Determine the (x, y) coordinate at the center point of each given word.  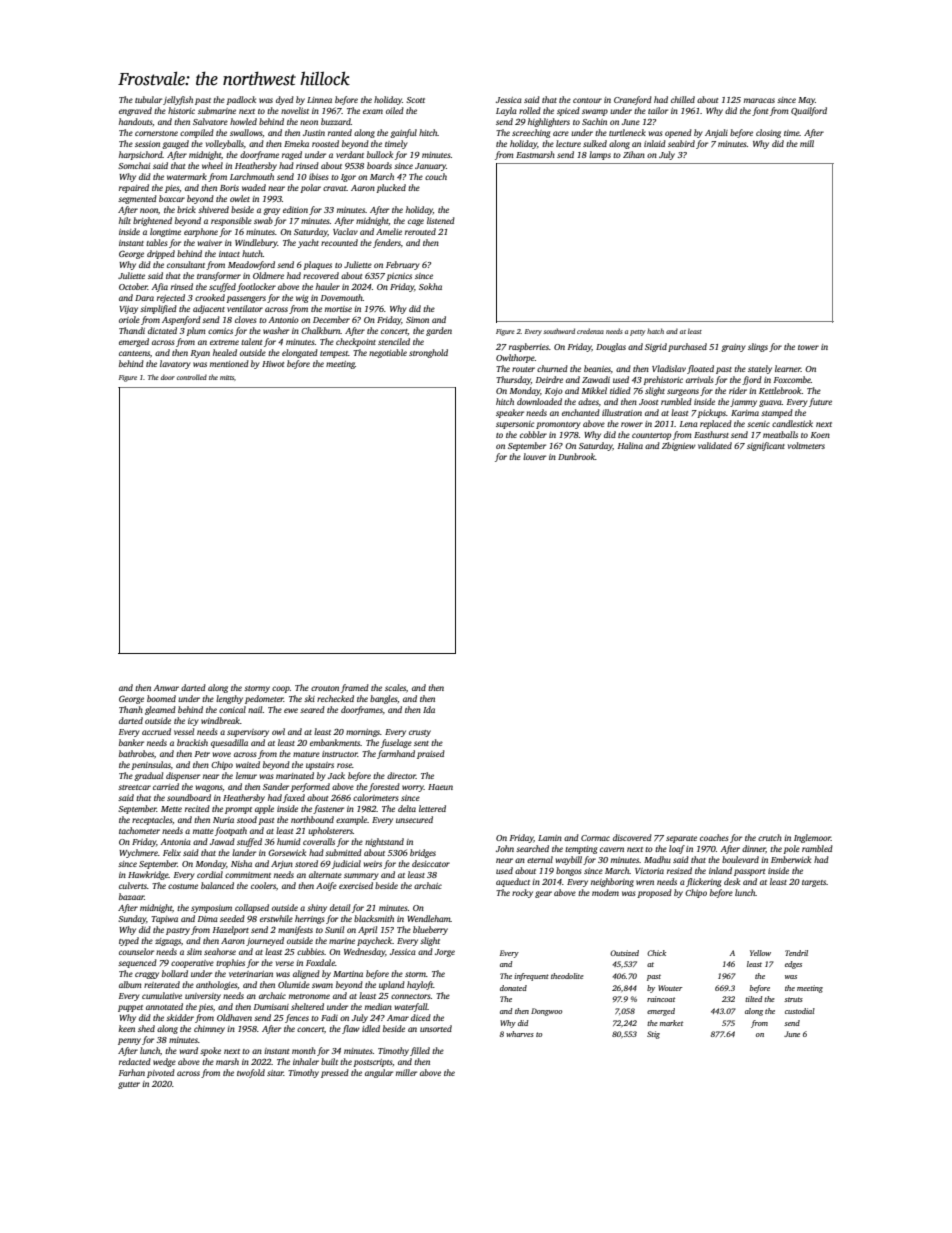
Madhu (657, 859)
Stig (653, 1035)
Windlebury (256, 243)
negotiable (388, 353)
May (806, 101)
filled (420, 1051)
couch (436, 176)
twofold (251, 1073)
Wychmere (138, 853)
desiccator (431, 863)
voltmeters (806, 445)
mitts (227, 377)
